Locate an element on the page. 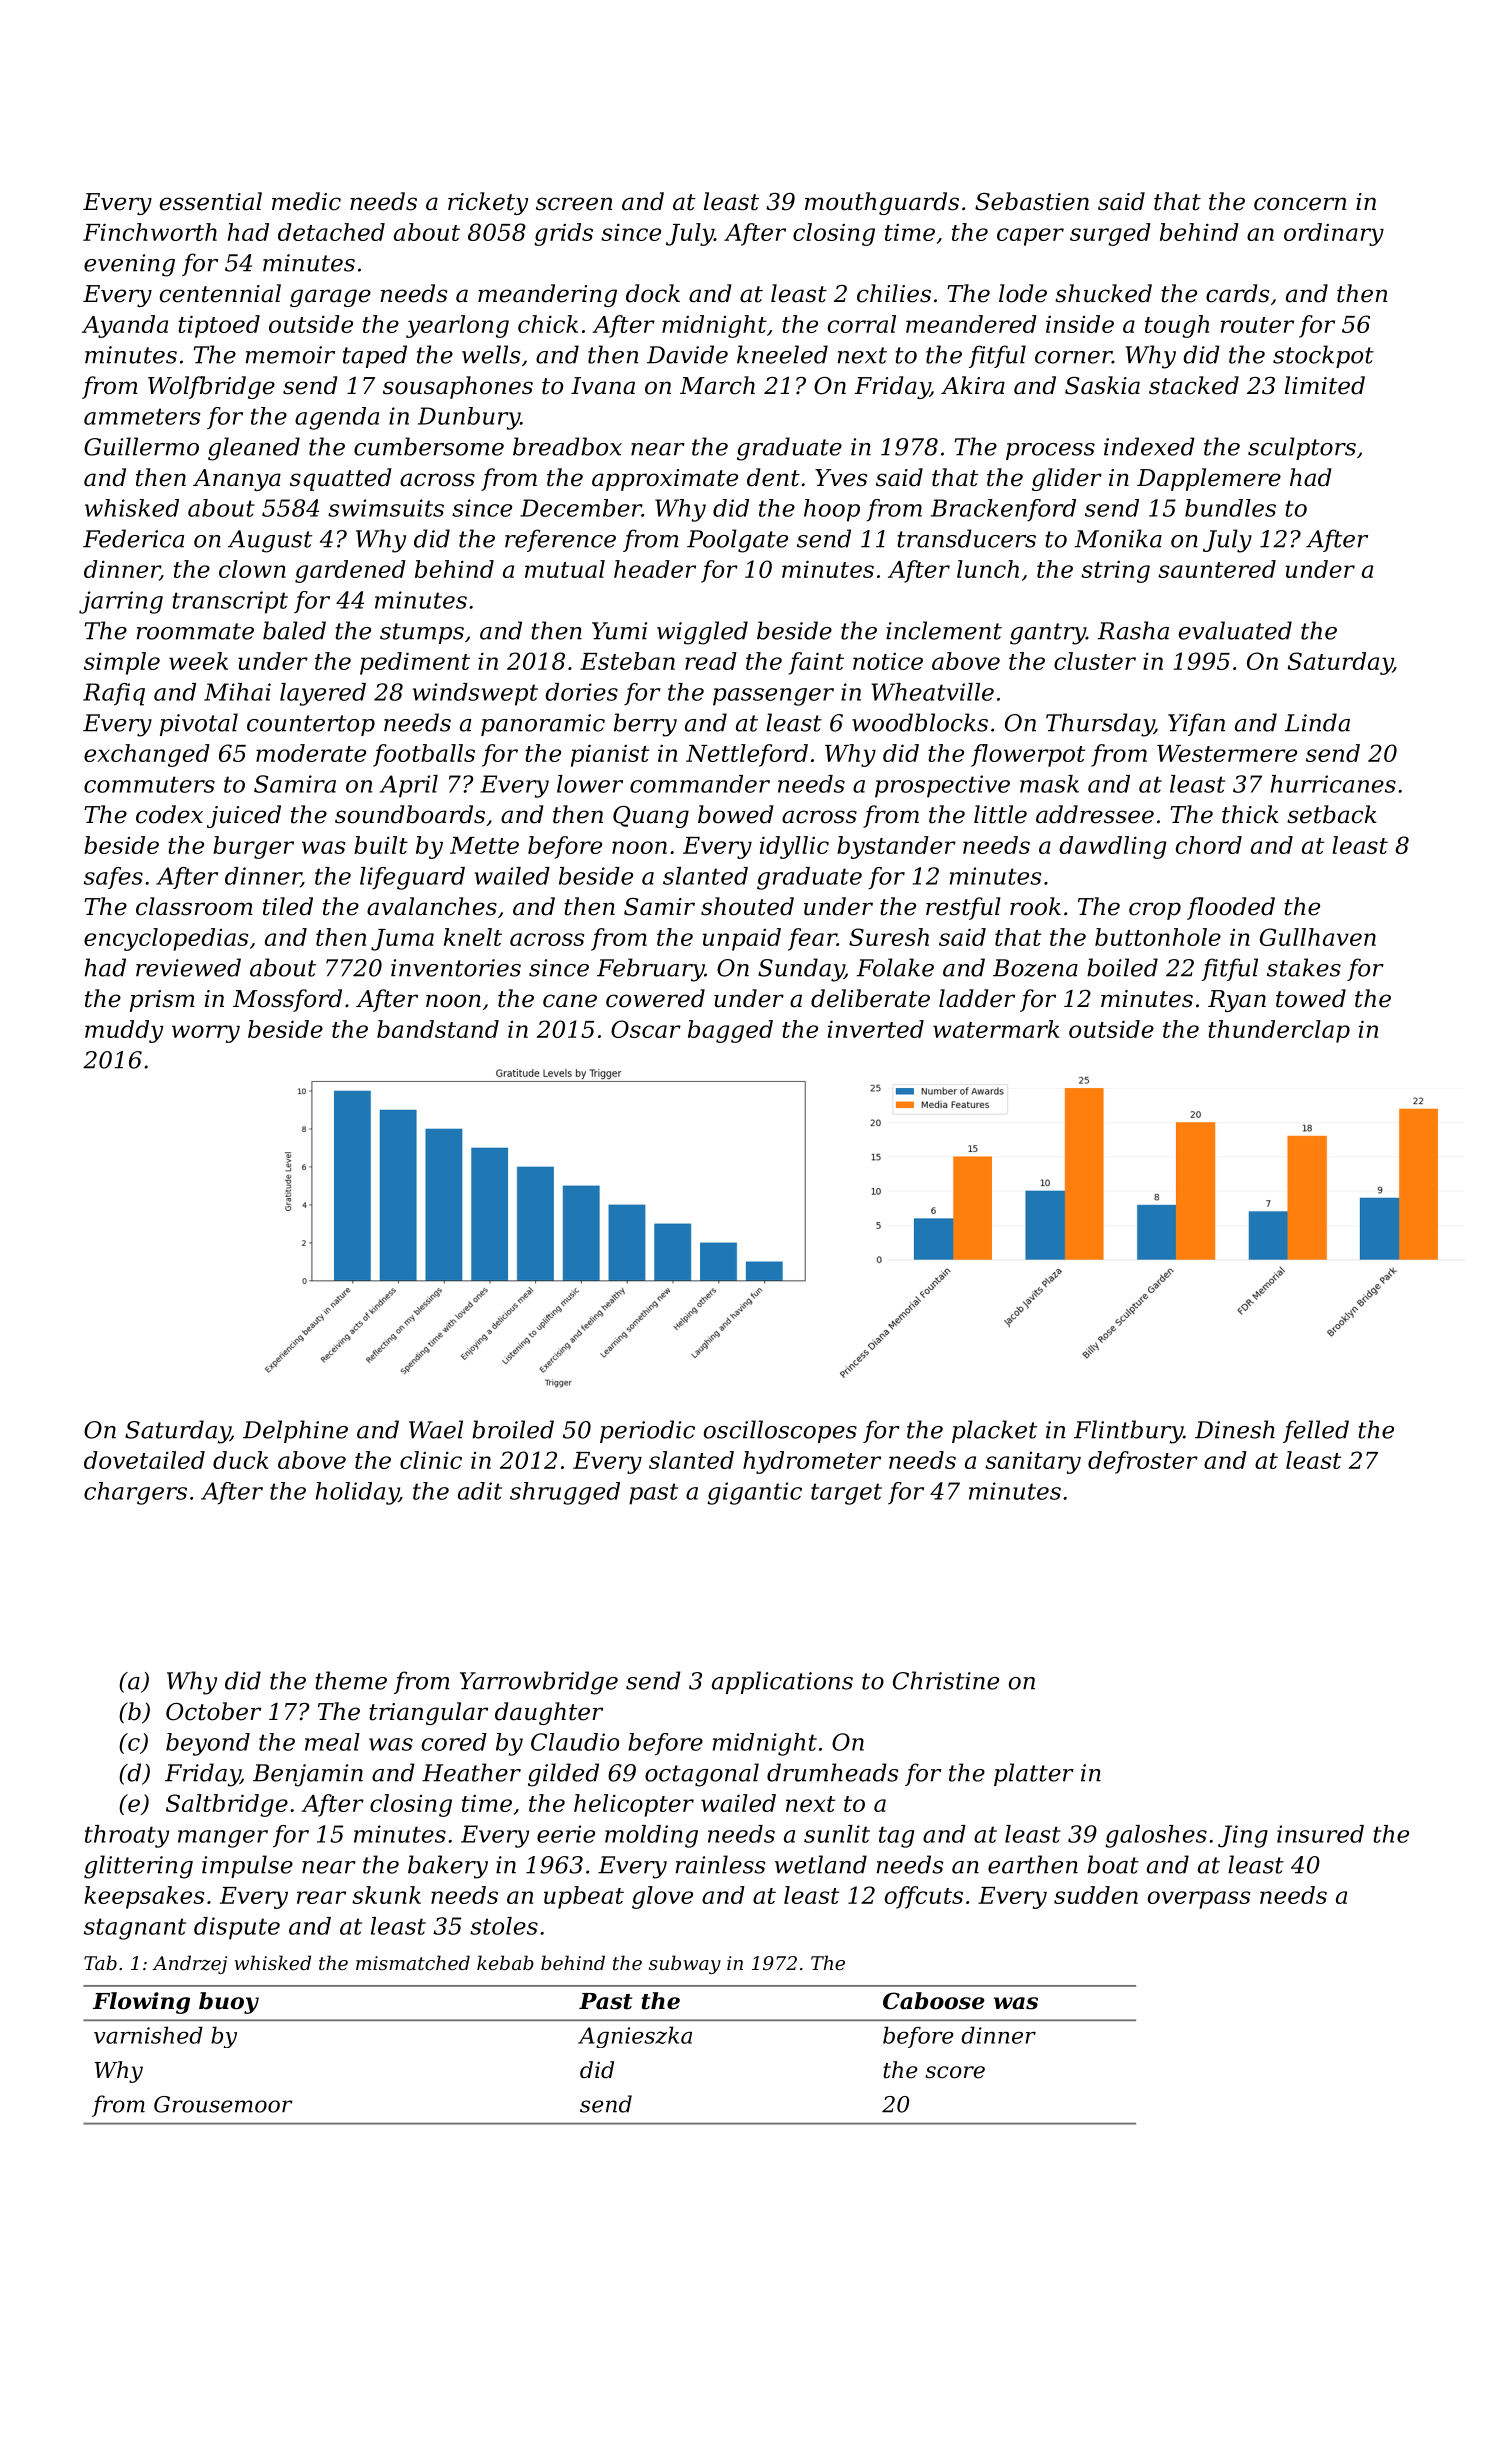 The height and width of the page is (2464, 1496). gilded is located at coordinates (563, 1775).
